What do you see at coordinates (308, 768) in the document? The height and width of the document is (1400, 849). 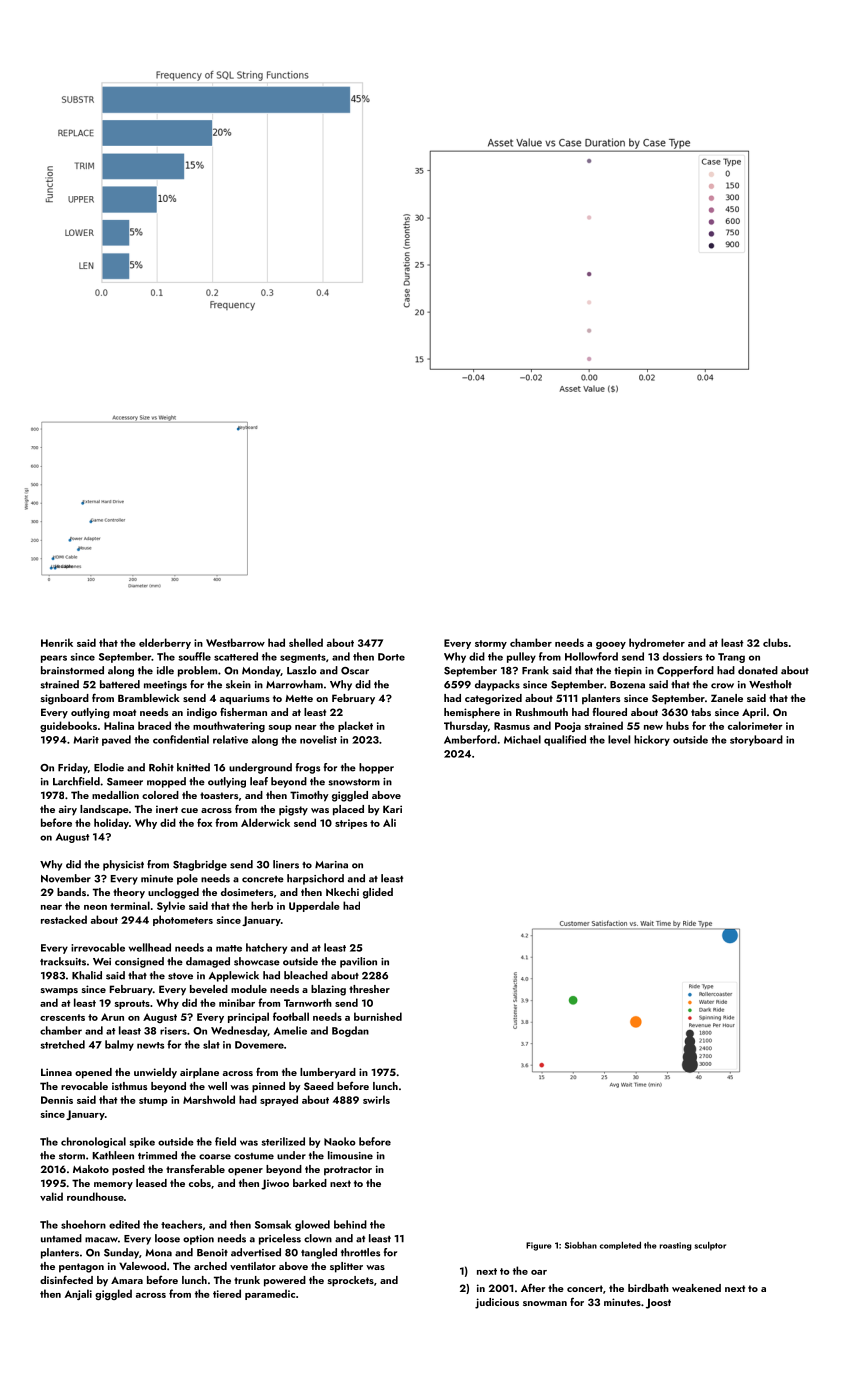 I see `frogs` at bounding box center [308, 768].
